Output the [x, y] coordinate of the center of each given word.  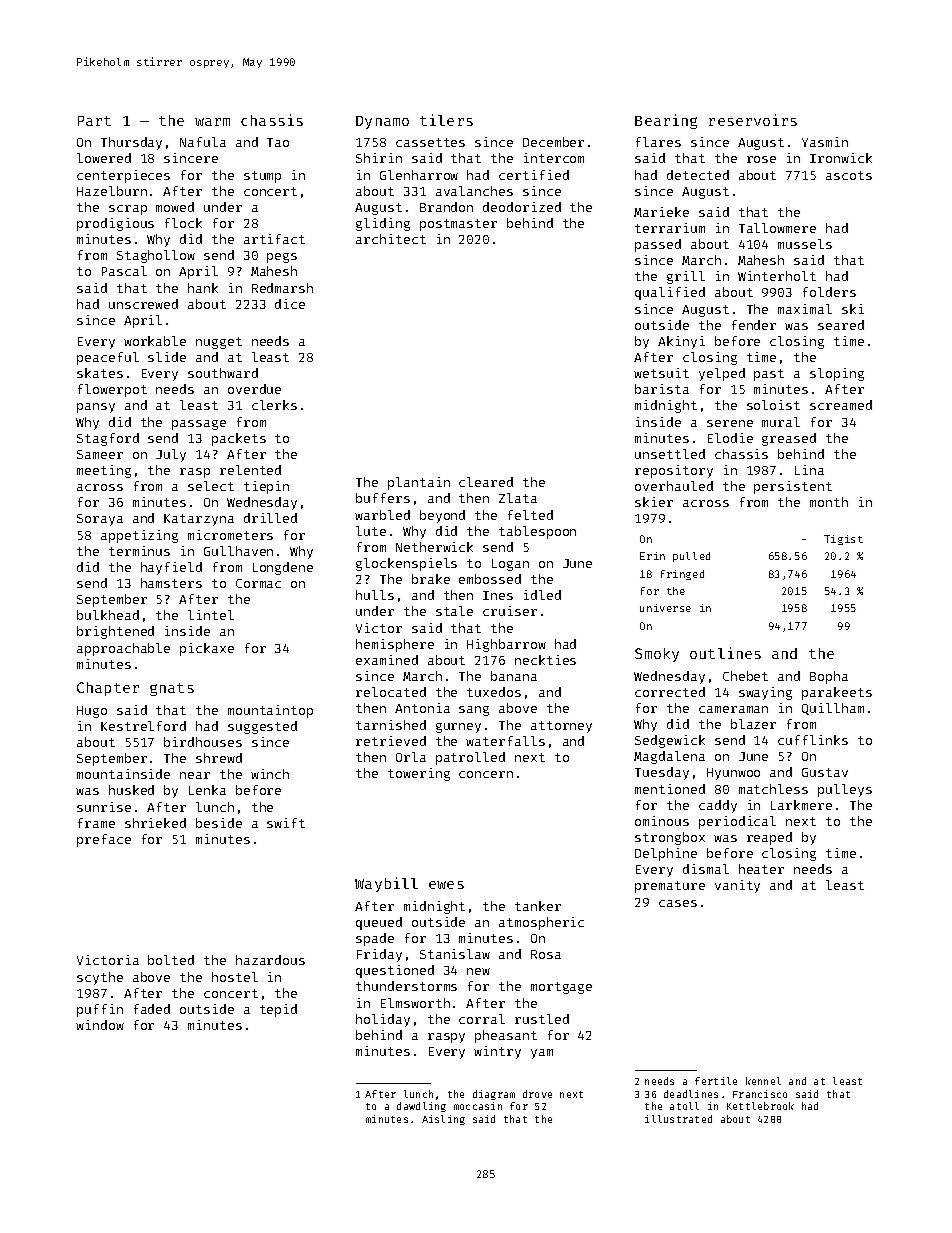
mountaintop [270, 711]
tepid [278, 1010]
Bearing [666, 121]
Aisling [443, 1120]
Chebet [745, 676]
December [553, 142]
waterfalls [505, 741]
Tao [278, 142]
